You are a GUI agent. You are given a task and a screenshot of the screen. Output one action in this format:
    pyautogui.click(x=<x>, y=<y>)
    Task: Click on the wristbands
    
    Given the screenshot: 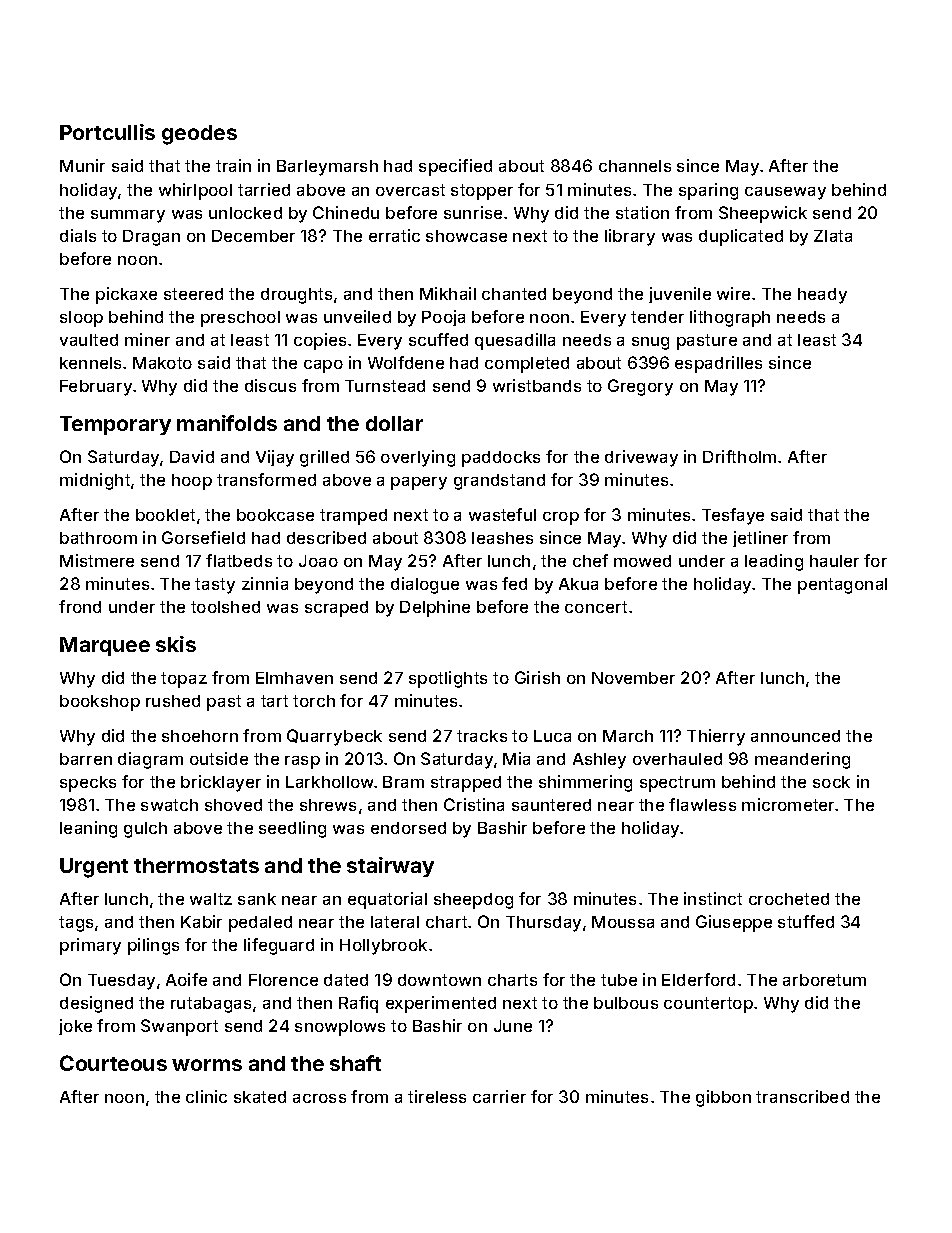 What is the action you would take?
    pyautogui.click(x=537, y=385)
